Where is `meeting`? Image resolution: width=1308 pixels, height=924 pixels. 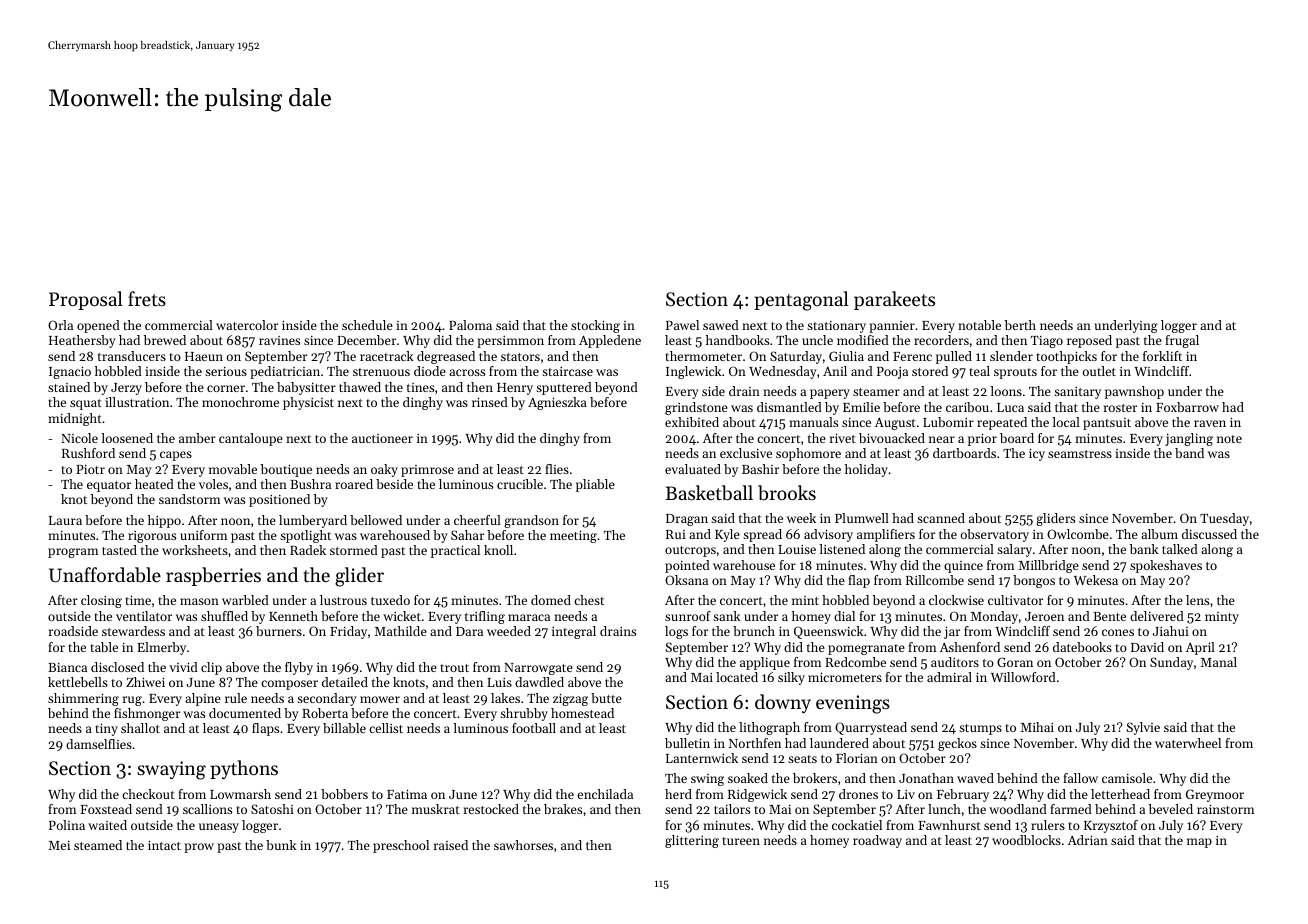 meeting is located at coordinates (573, 536).
